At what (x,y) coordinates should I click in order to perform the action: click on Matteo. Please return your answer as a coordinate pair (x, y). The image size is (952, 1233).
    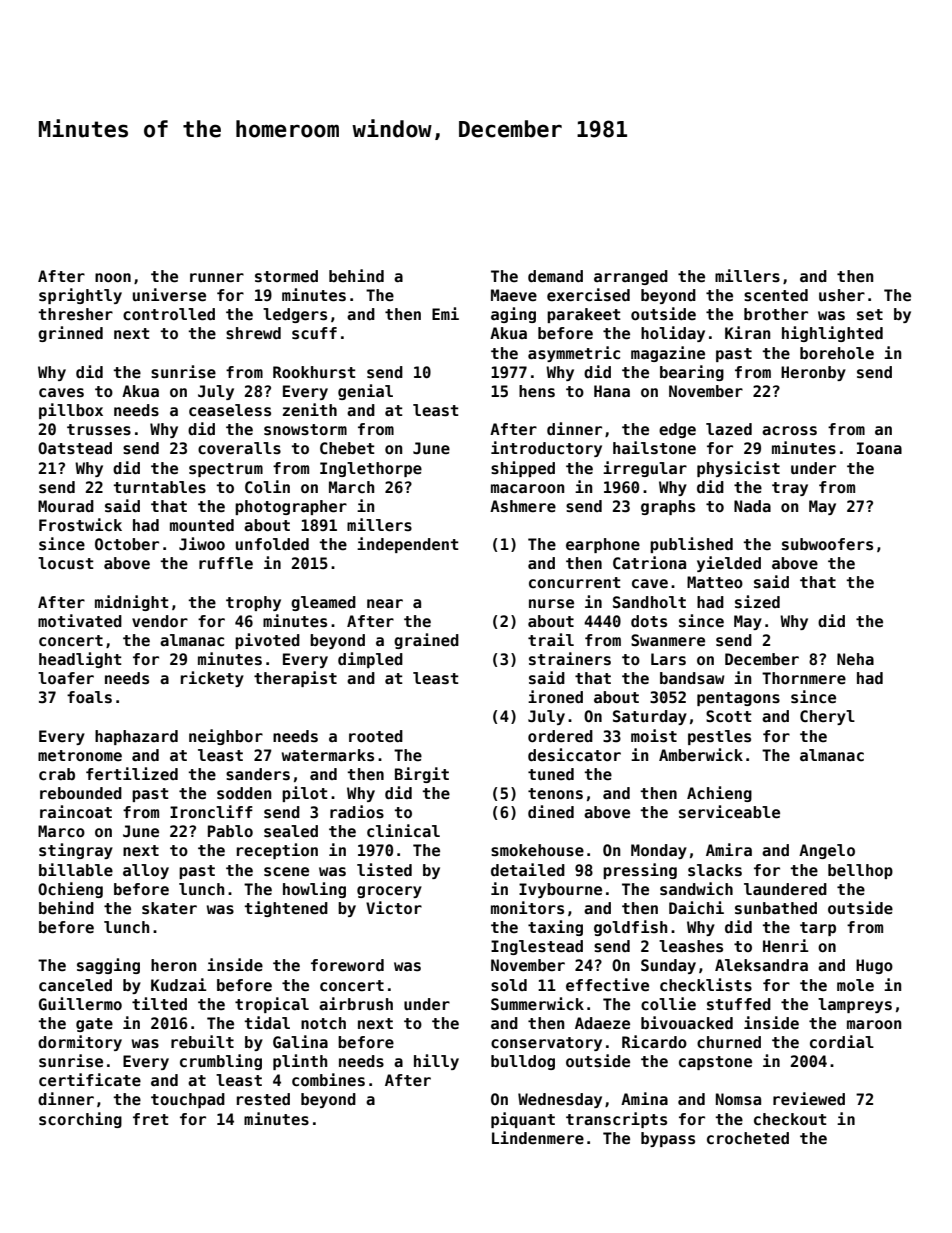
    Looking at the image, I should click on (715, 582).
